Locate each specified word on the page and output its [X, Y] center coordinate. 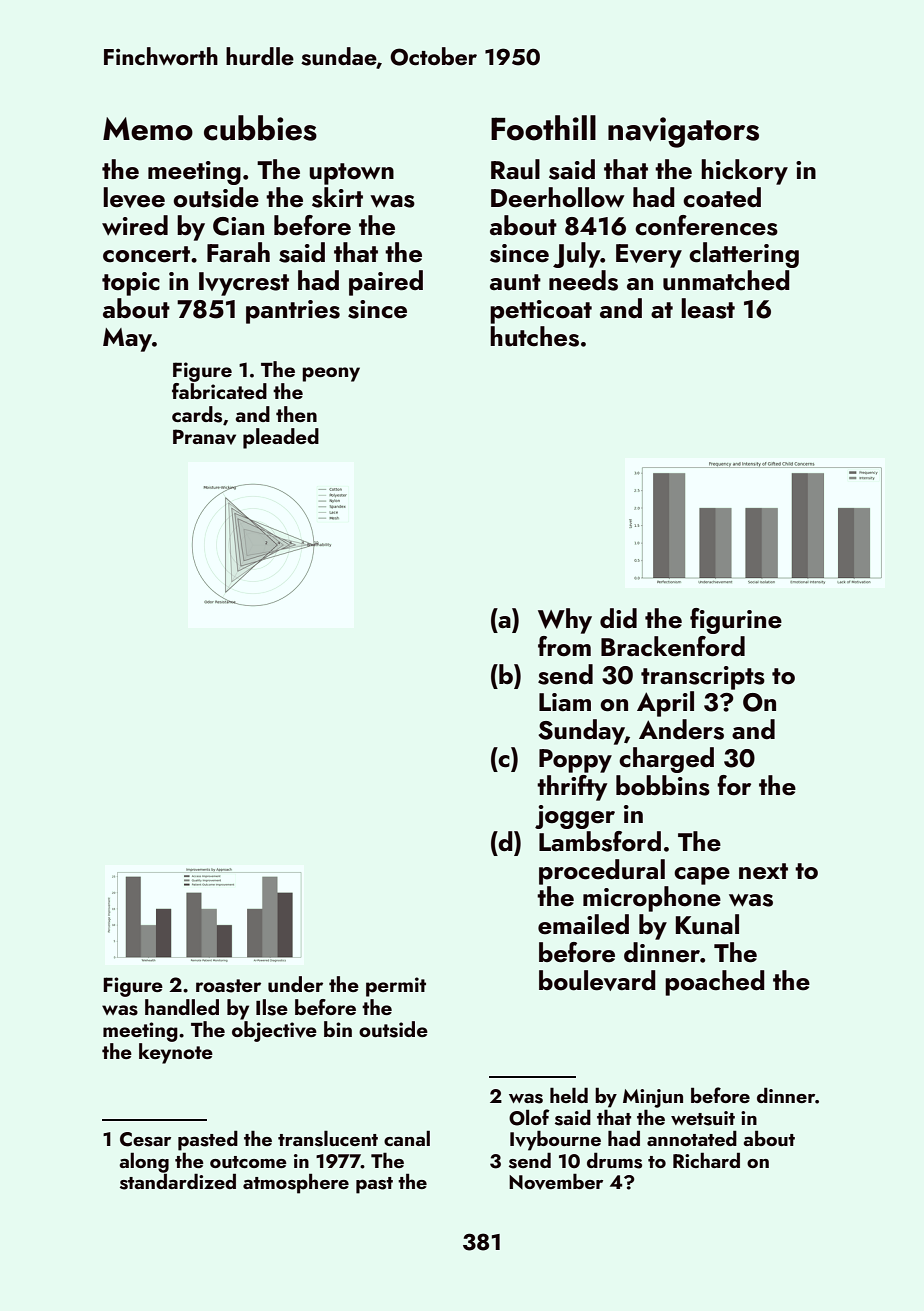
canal [407, 1138]
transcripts [703, 678]
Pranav [204, 437]
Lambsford [600, 841]
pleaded [281, 438]
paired [386, 283]
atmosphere [296, 1183]
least [708, 308]
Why [565, 621]
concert [146, 254]
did [618, 618]
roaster [228, 986]
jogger [575, 817]
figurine [736, 621]
